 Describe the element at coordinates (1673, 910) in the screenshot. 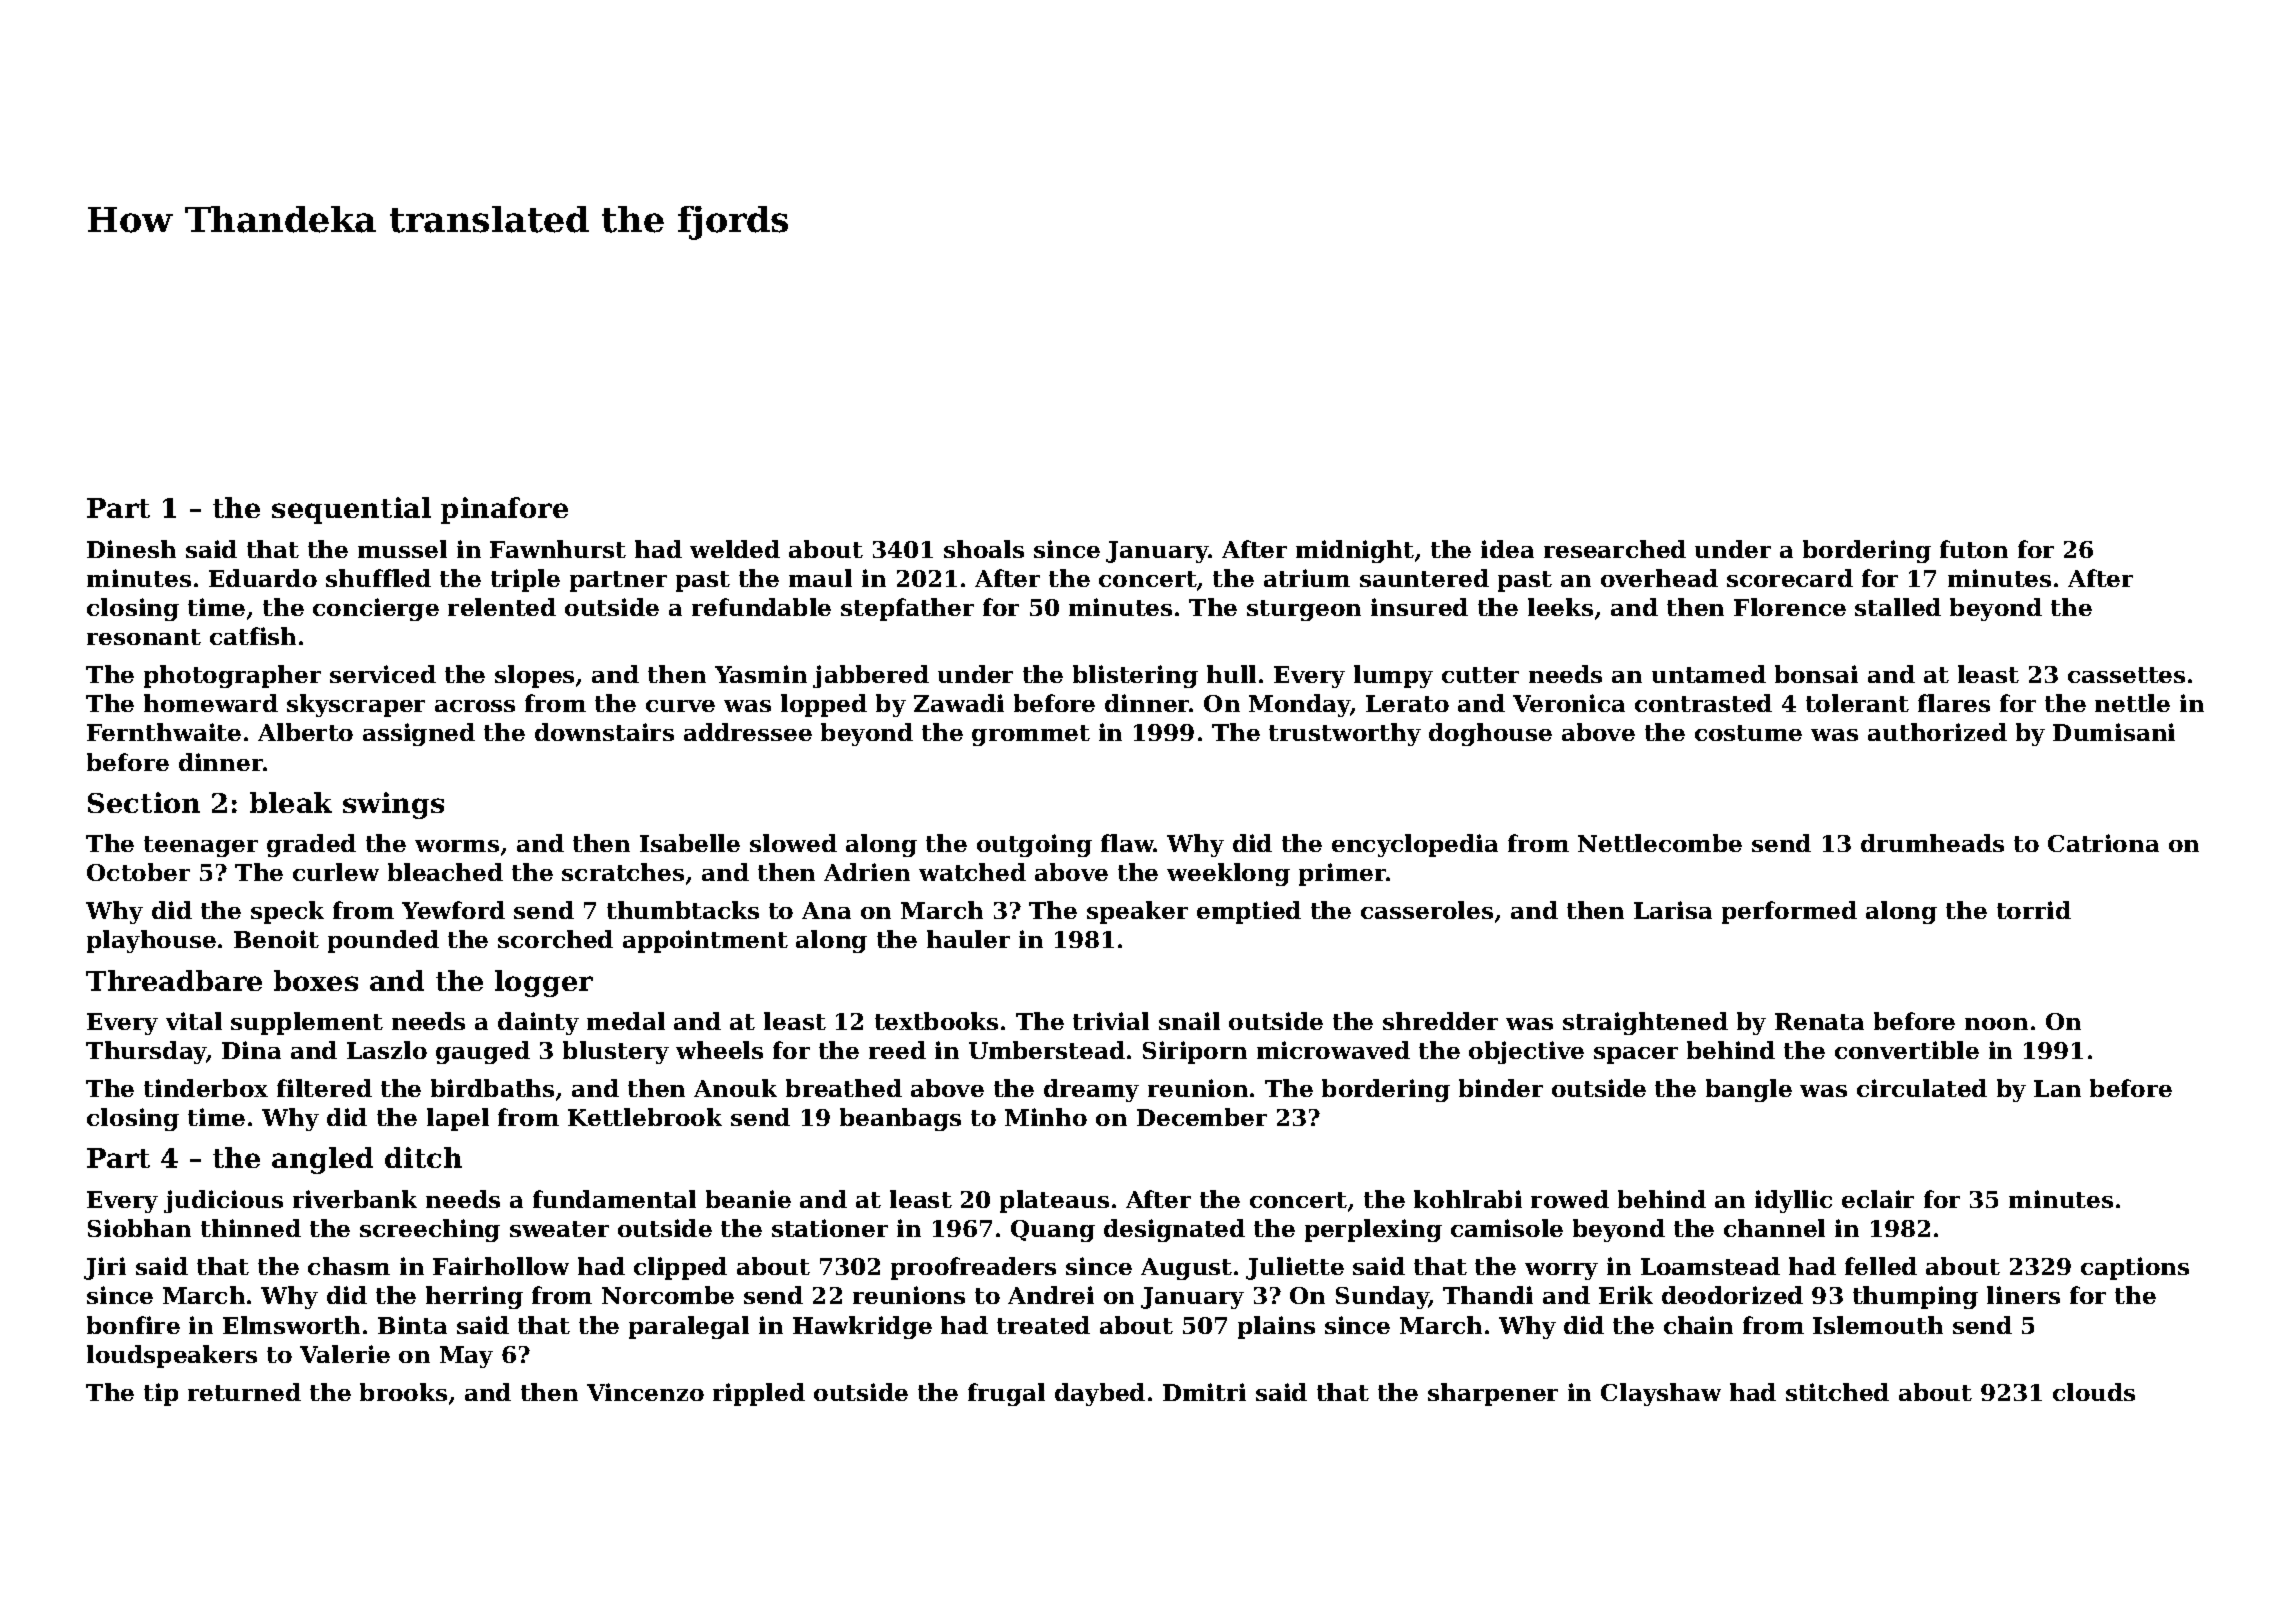

I see `Larisa` at that location.
